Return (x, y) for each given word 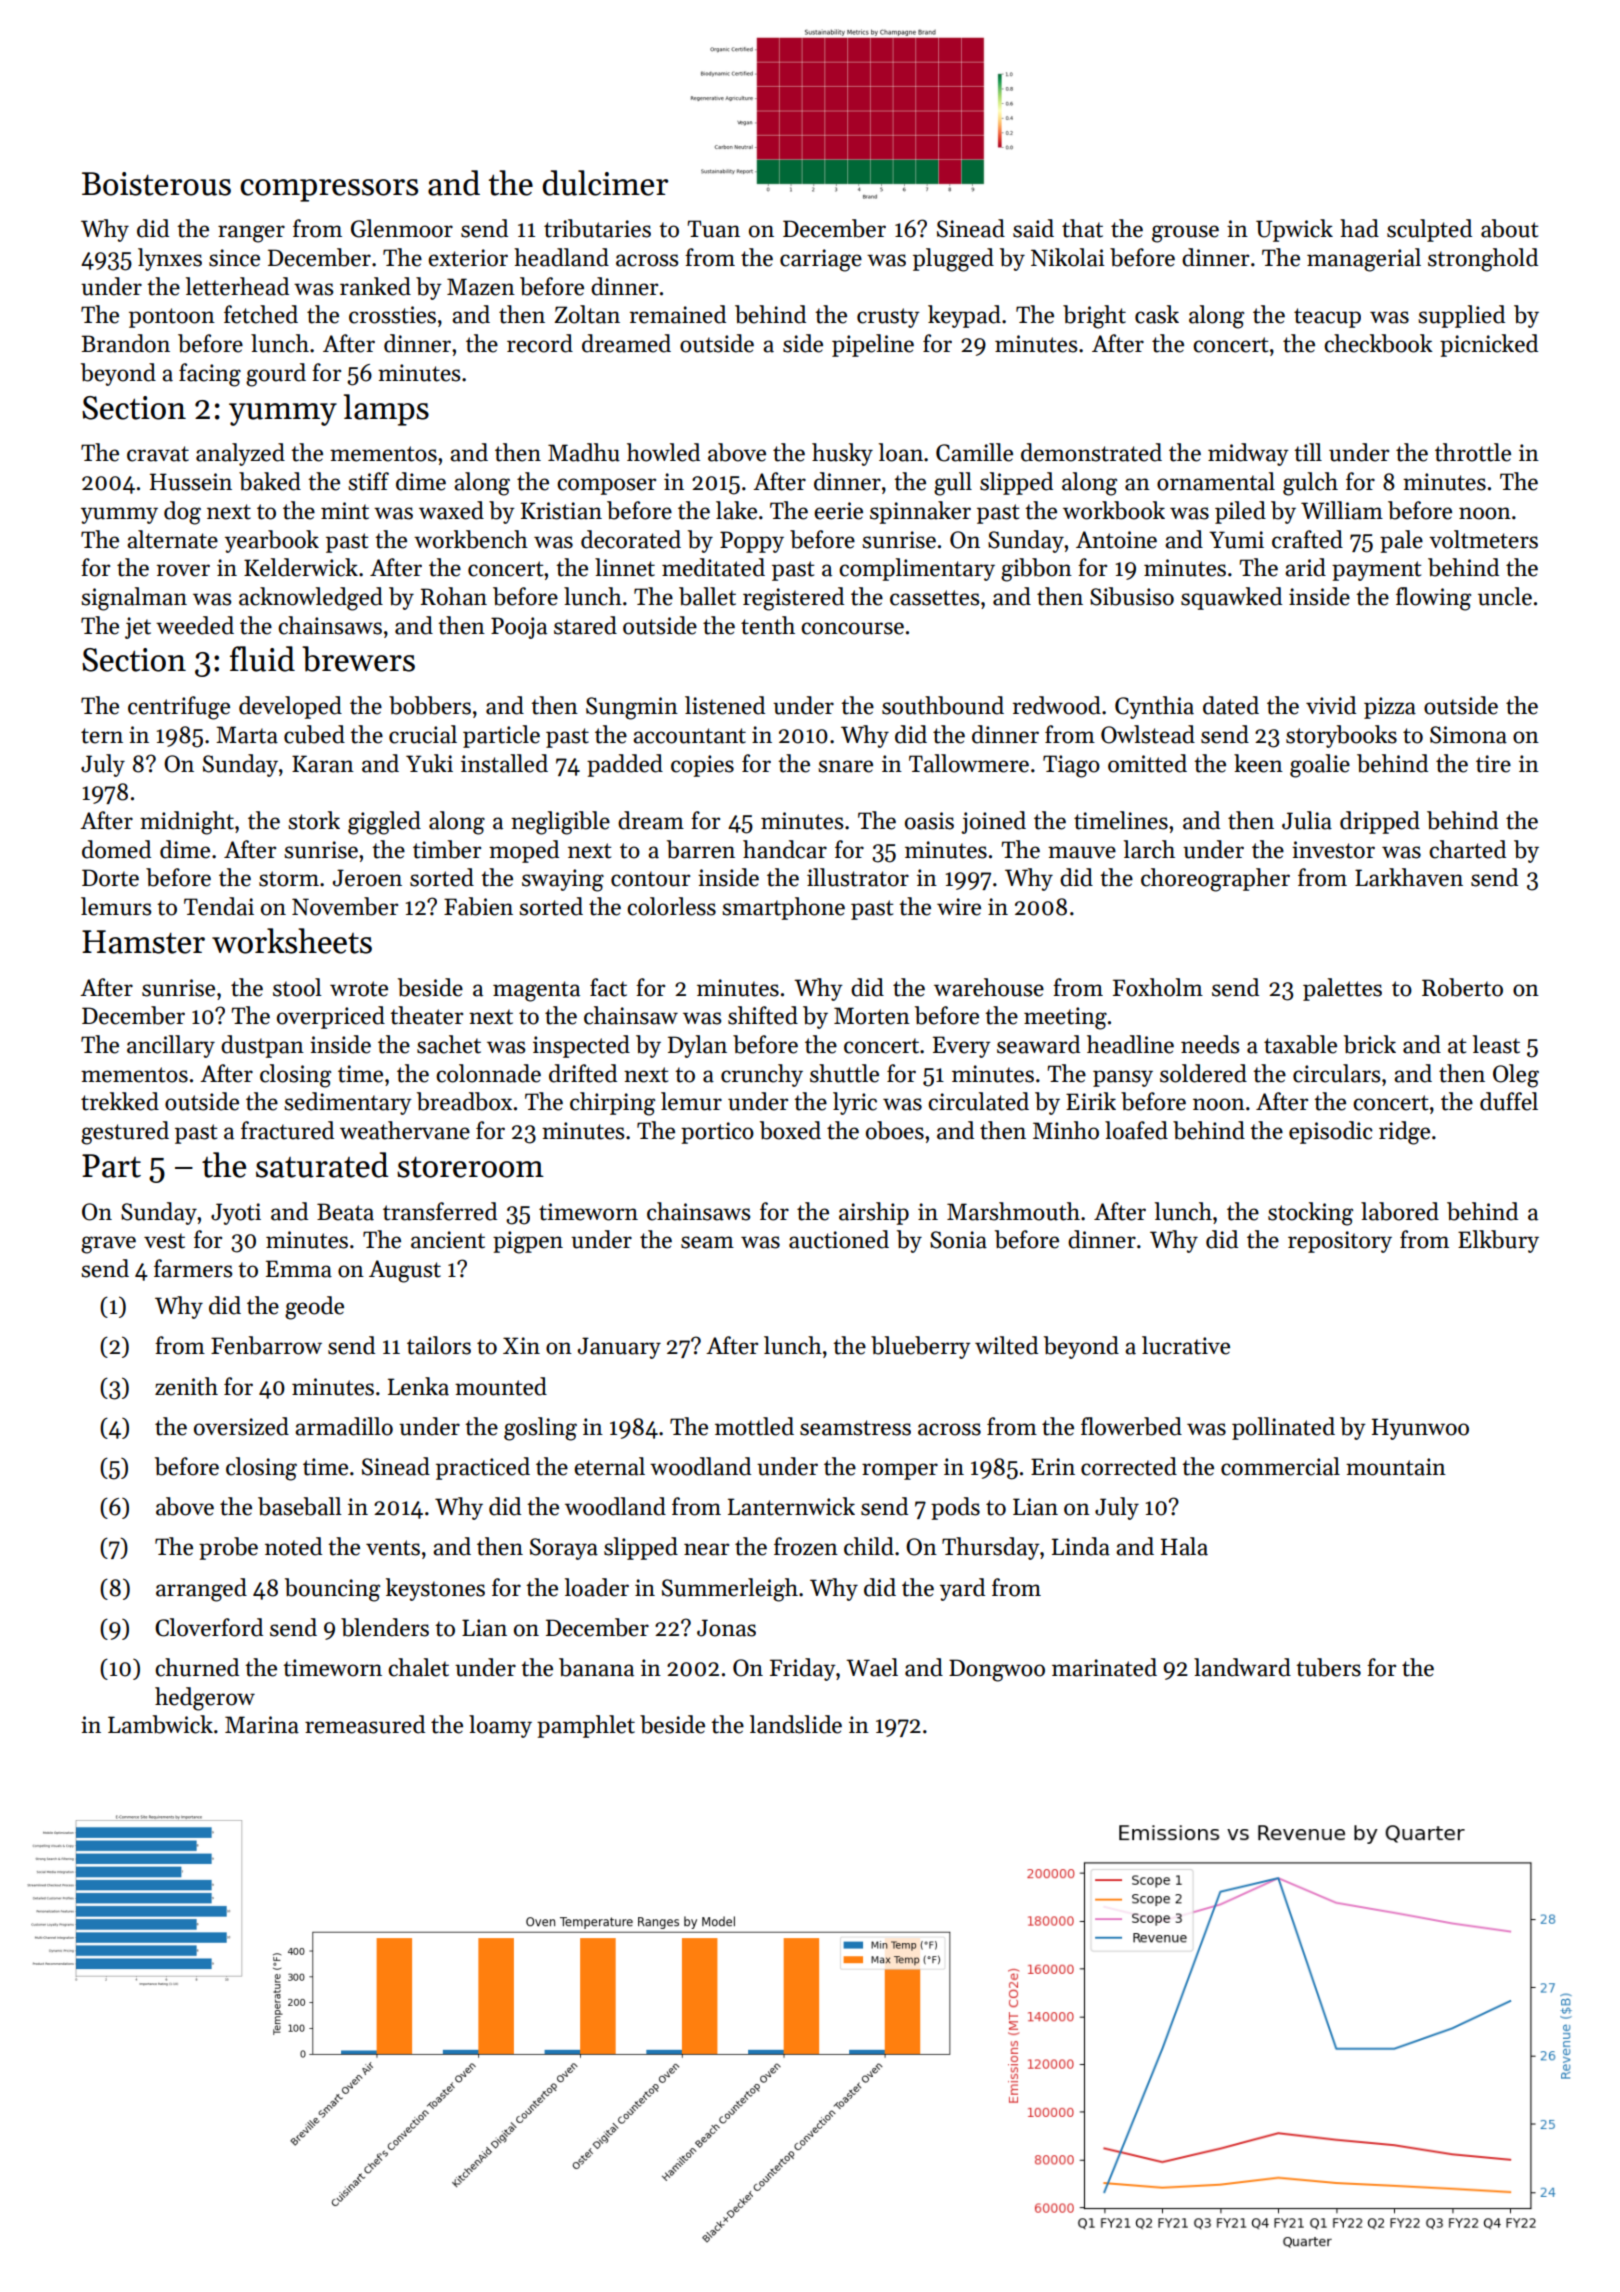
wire (959, 907)
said (1033, 228)
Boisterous (156, 184)
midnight (187, 823)
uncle (1505, 596)
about (1510, 228)
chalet (418, 1667)
